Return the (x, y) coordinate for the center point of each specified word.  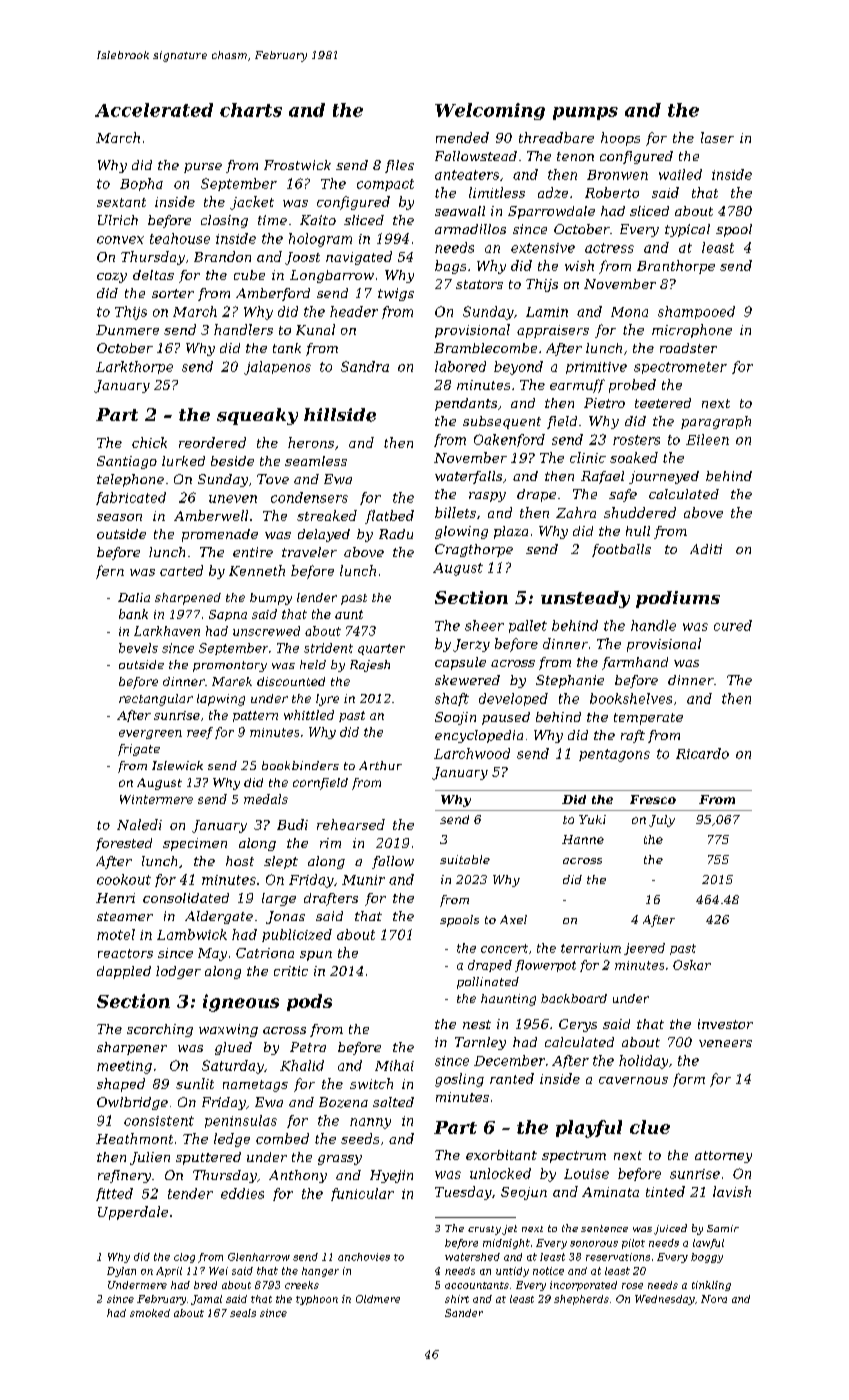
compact (385, 185)
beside (232, 461)
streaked (327, 515)
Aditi (706, 549)
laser (717, 137)
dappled (124, 972)
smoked (150, 1313)
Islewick (177, 765)
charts (251, 110)
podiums (678, 599)
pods (309, 1002)
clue (650, 1127)
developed (513, 699)
